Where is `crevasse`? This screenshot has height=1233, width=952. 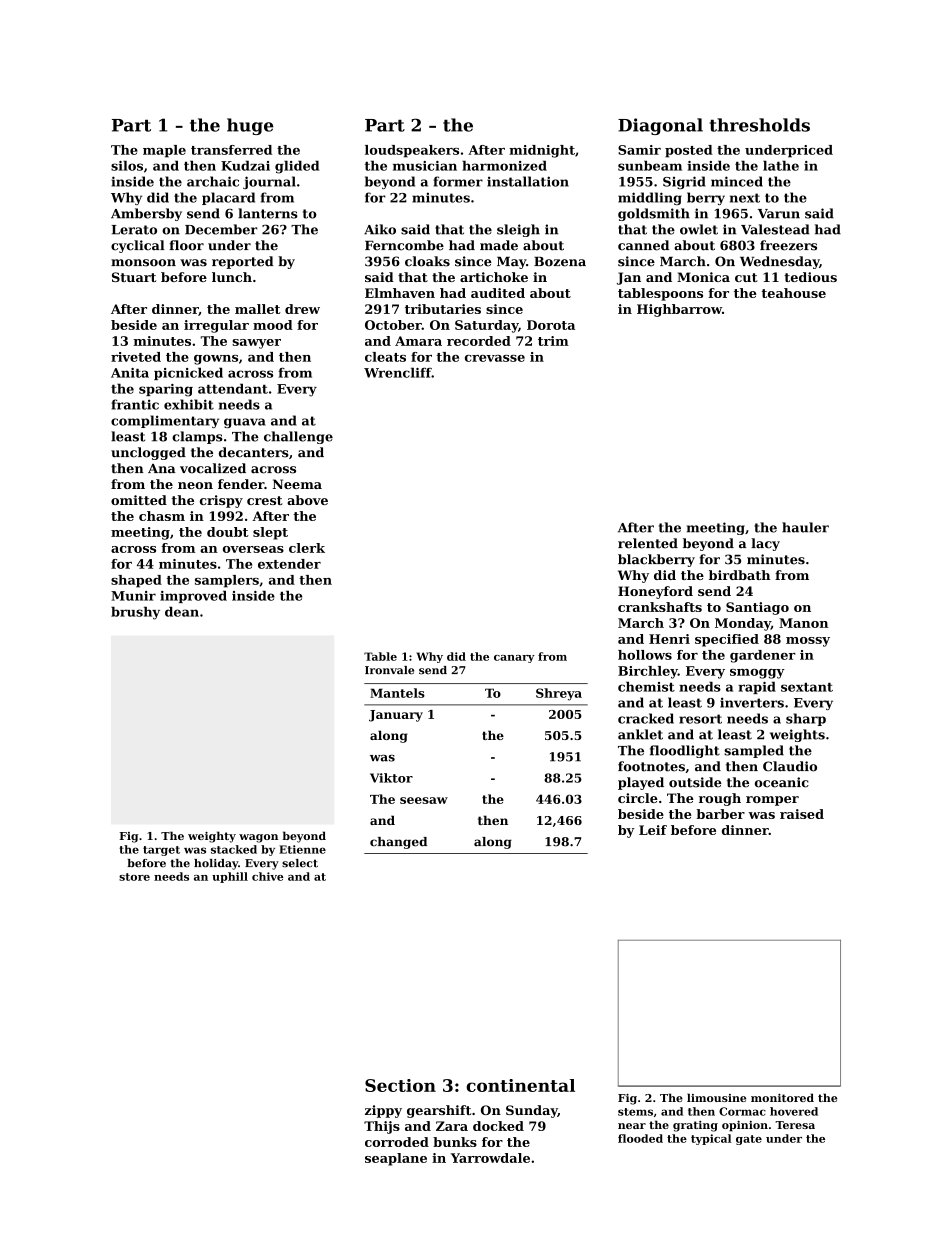 crevasse is located at coordinates (495, 358).
